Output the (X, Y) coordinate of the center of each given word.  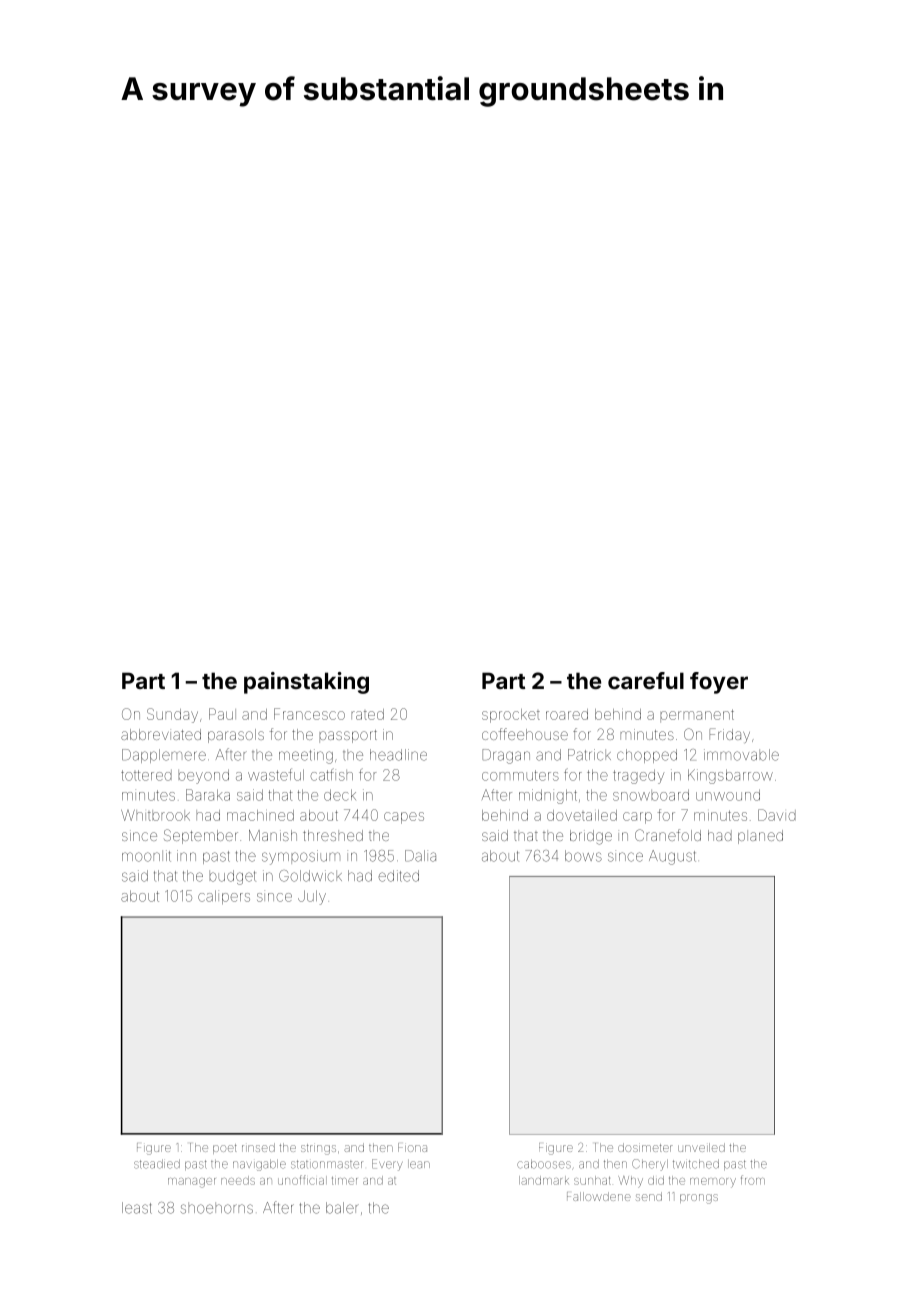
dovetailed (582, 815)
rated (367, 714)
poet (225, 1149)
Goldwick (310, 876)
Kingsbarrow (730, 776)
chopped (647, 756)
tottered (146, 775)
